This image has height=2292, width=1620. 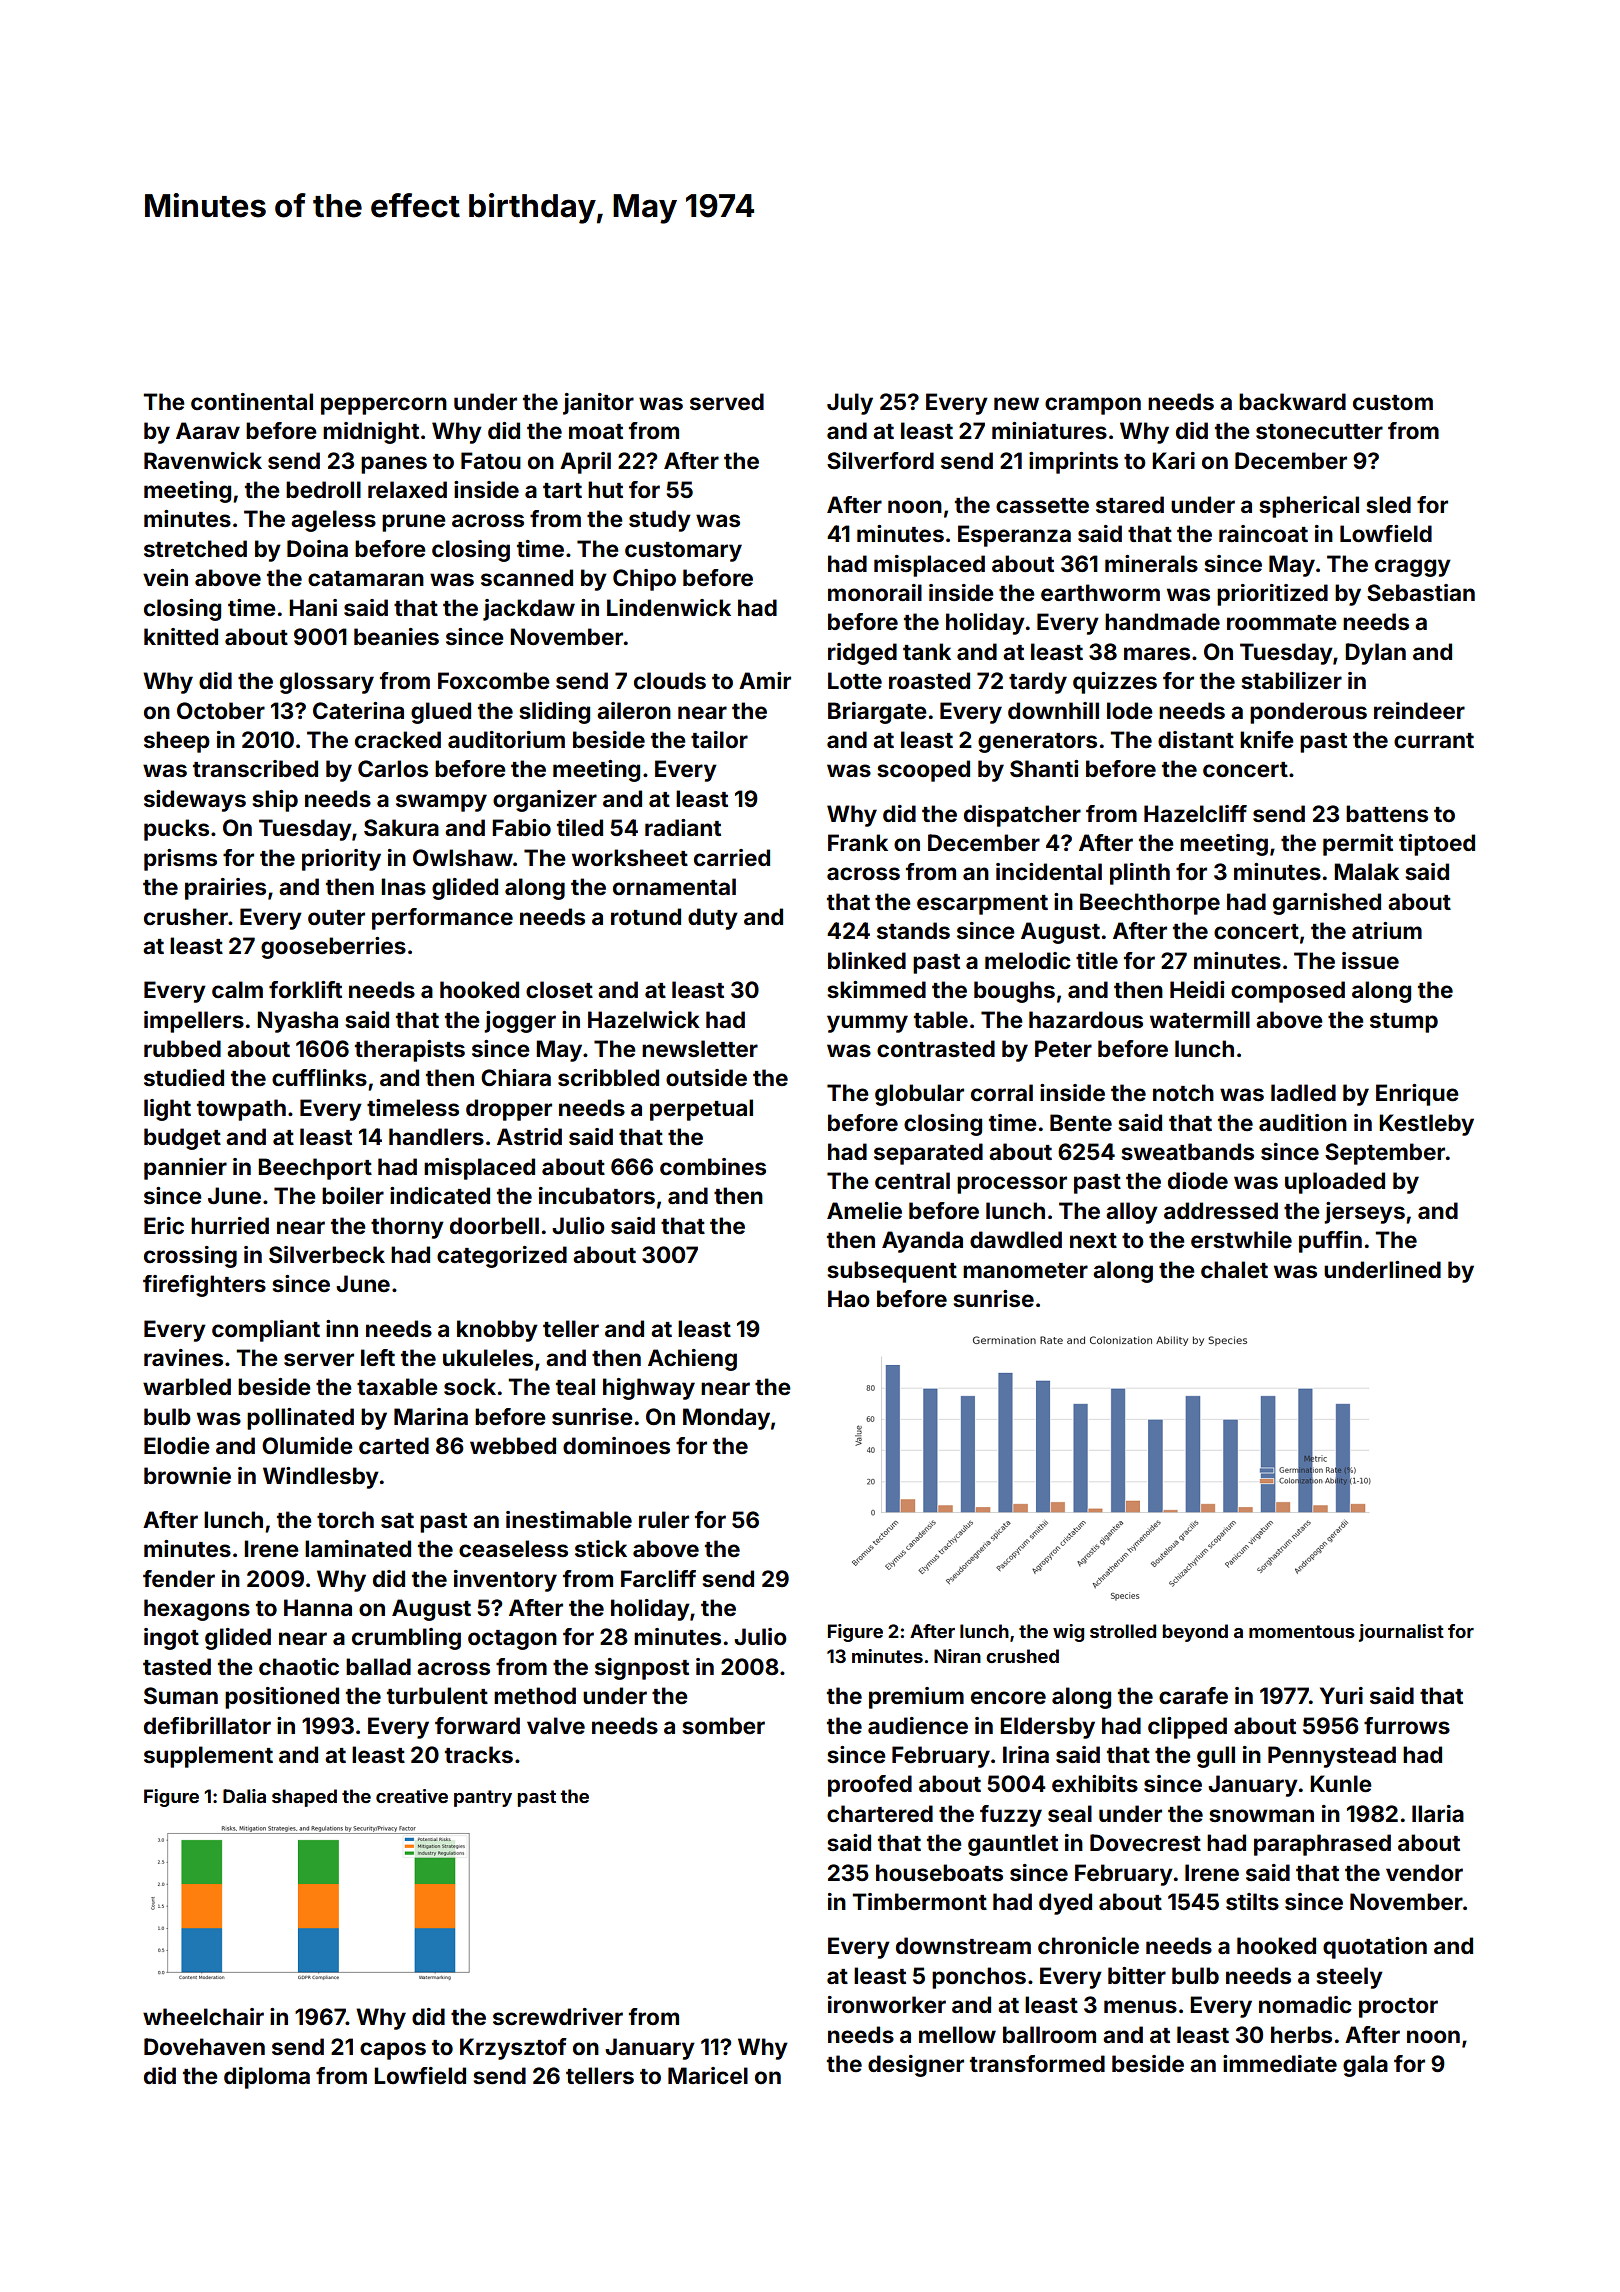 I want to click on ruler, so click(x=664, y=1519).
